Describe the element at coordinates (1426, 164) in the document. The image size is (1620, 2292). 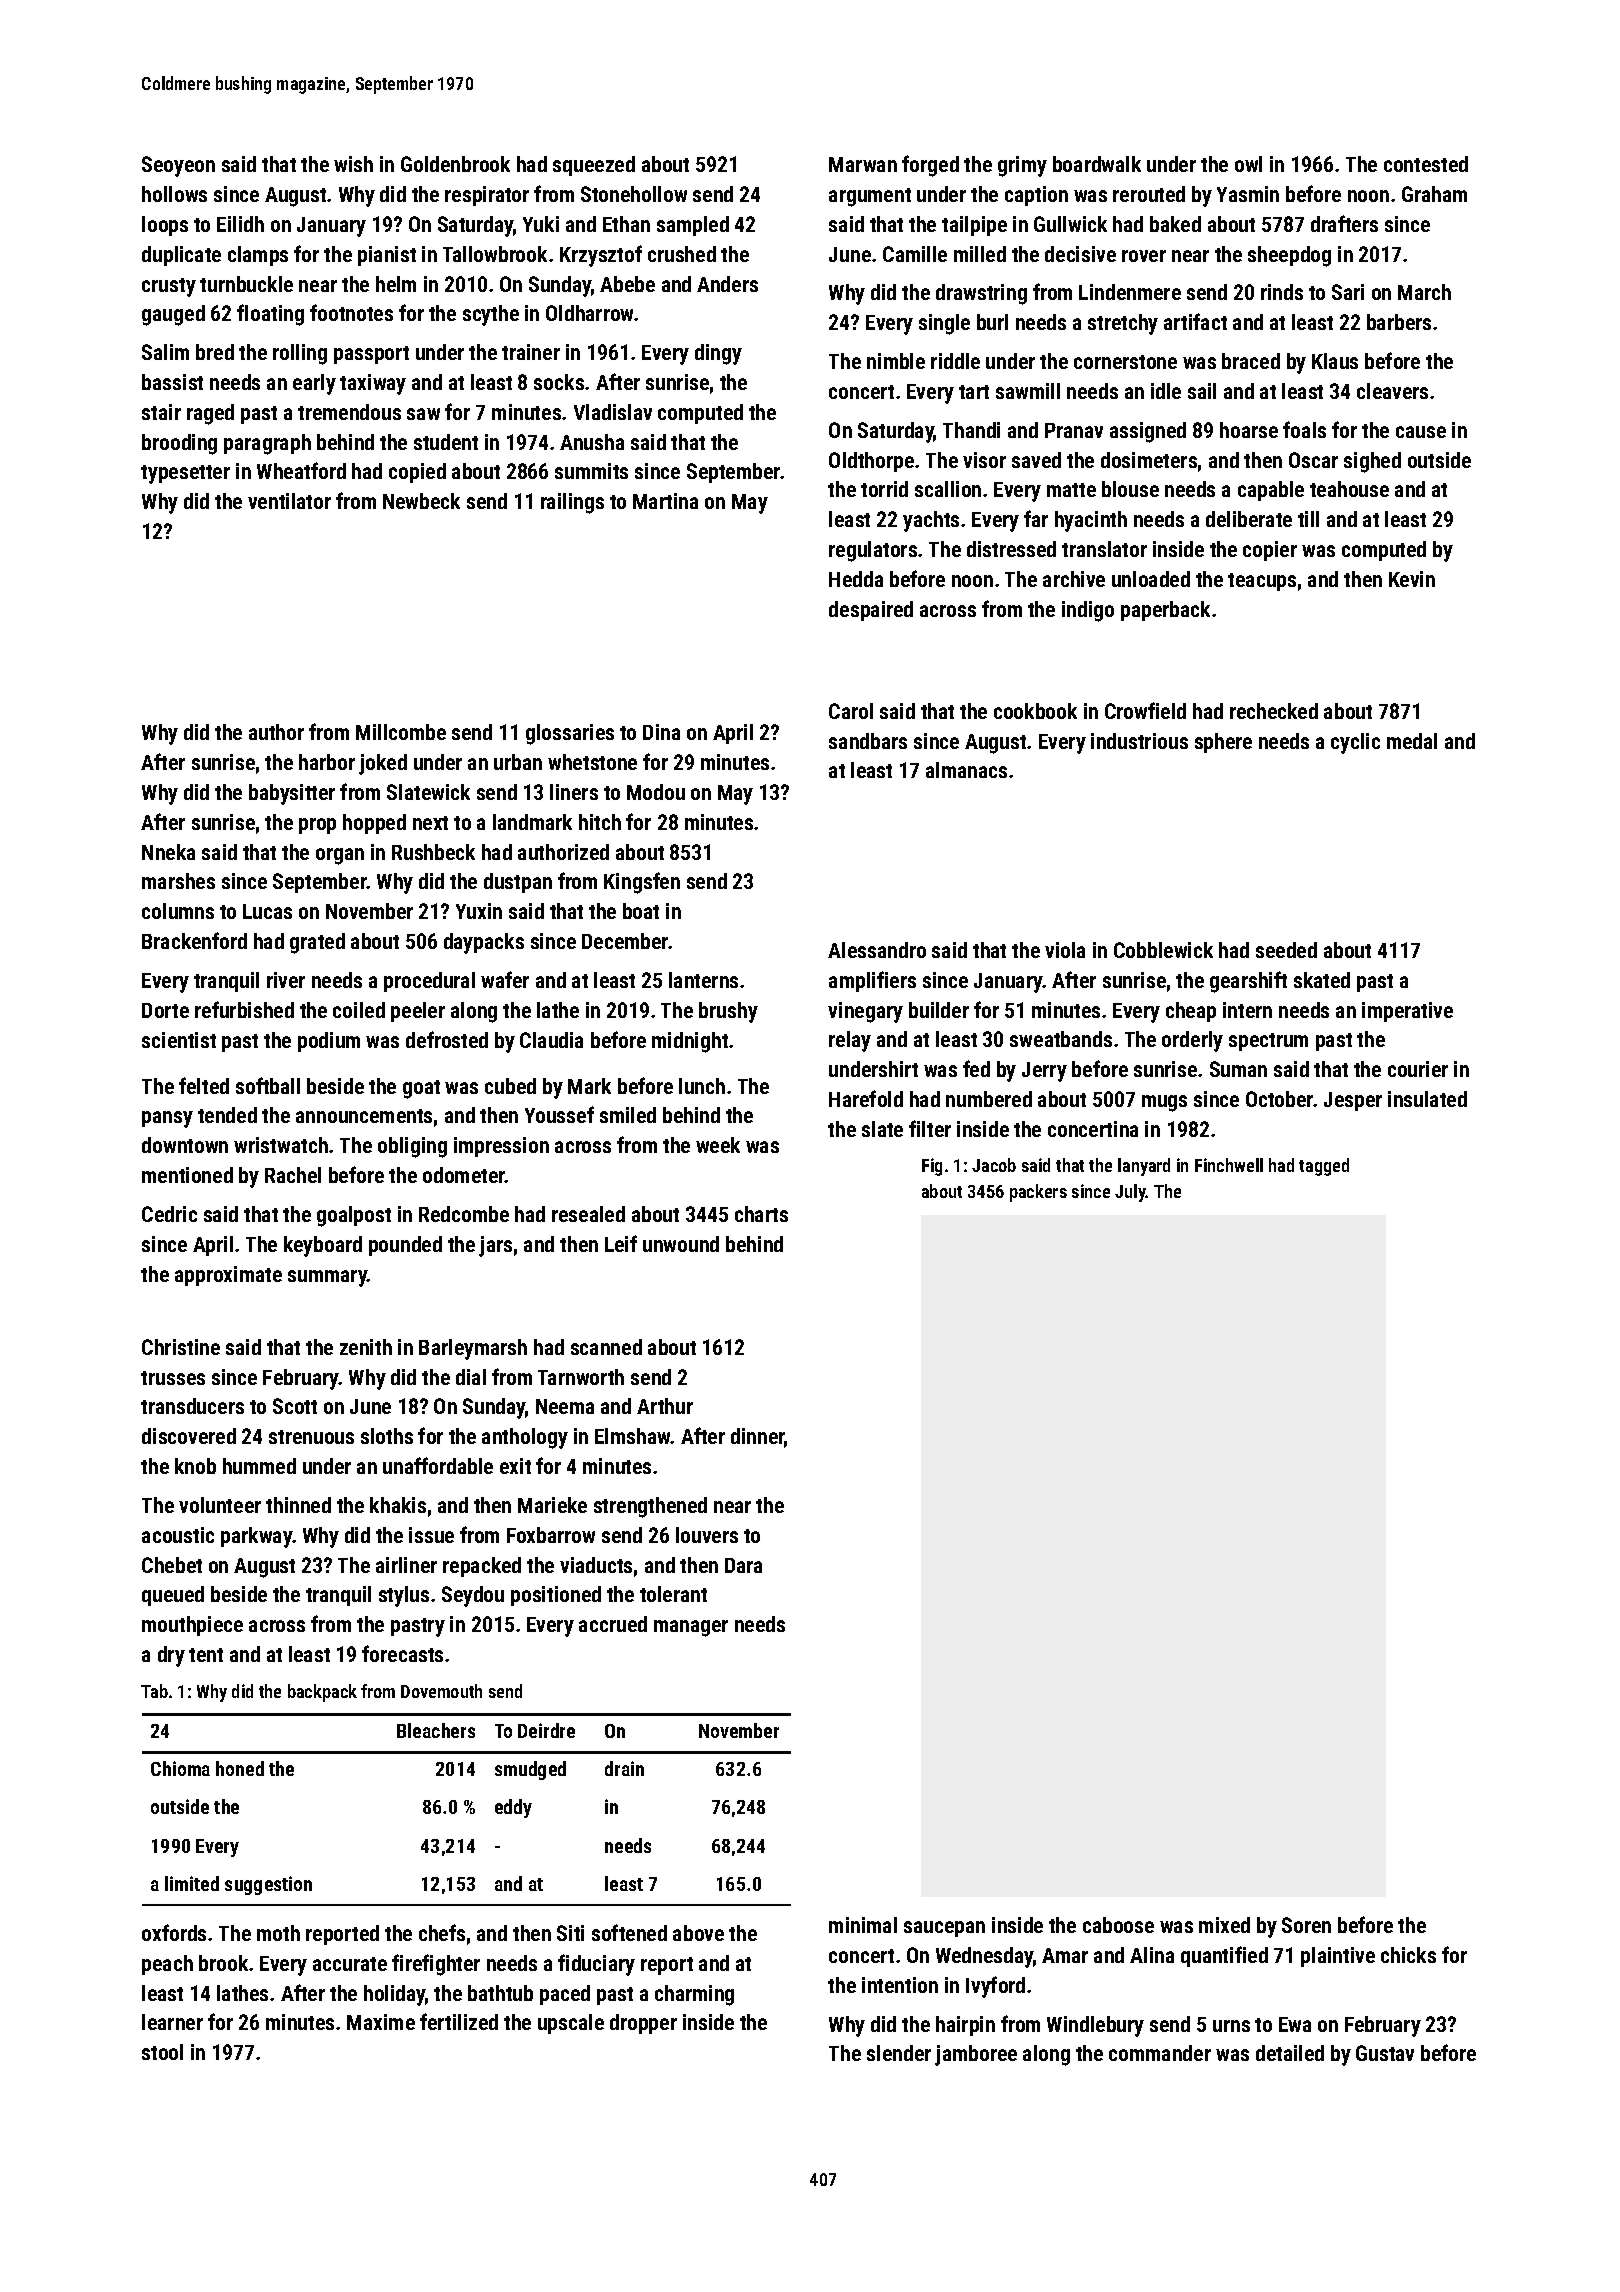
I see `contested` at that location.
